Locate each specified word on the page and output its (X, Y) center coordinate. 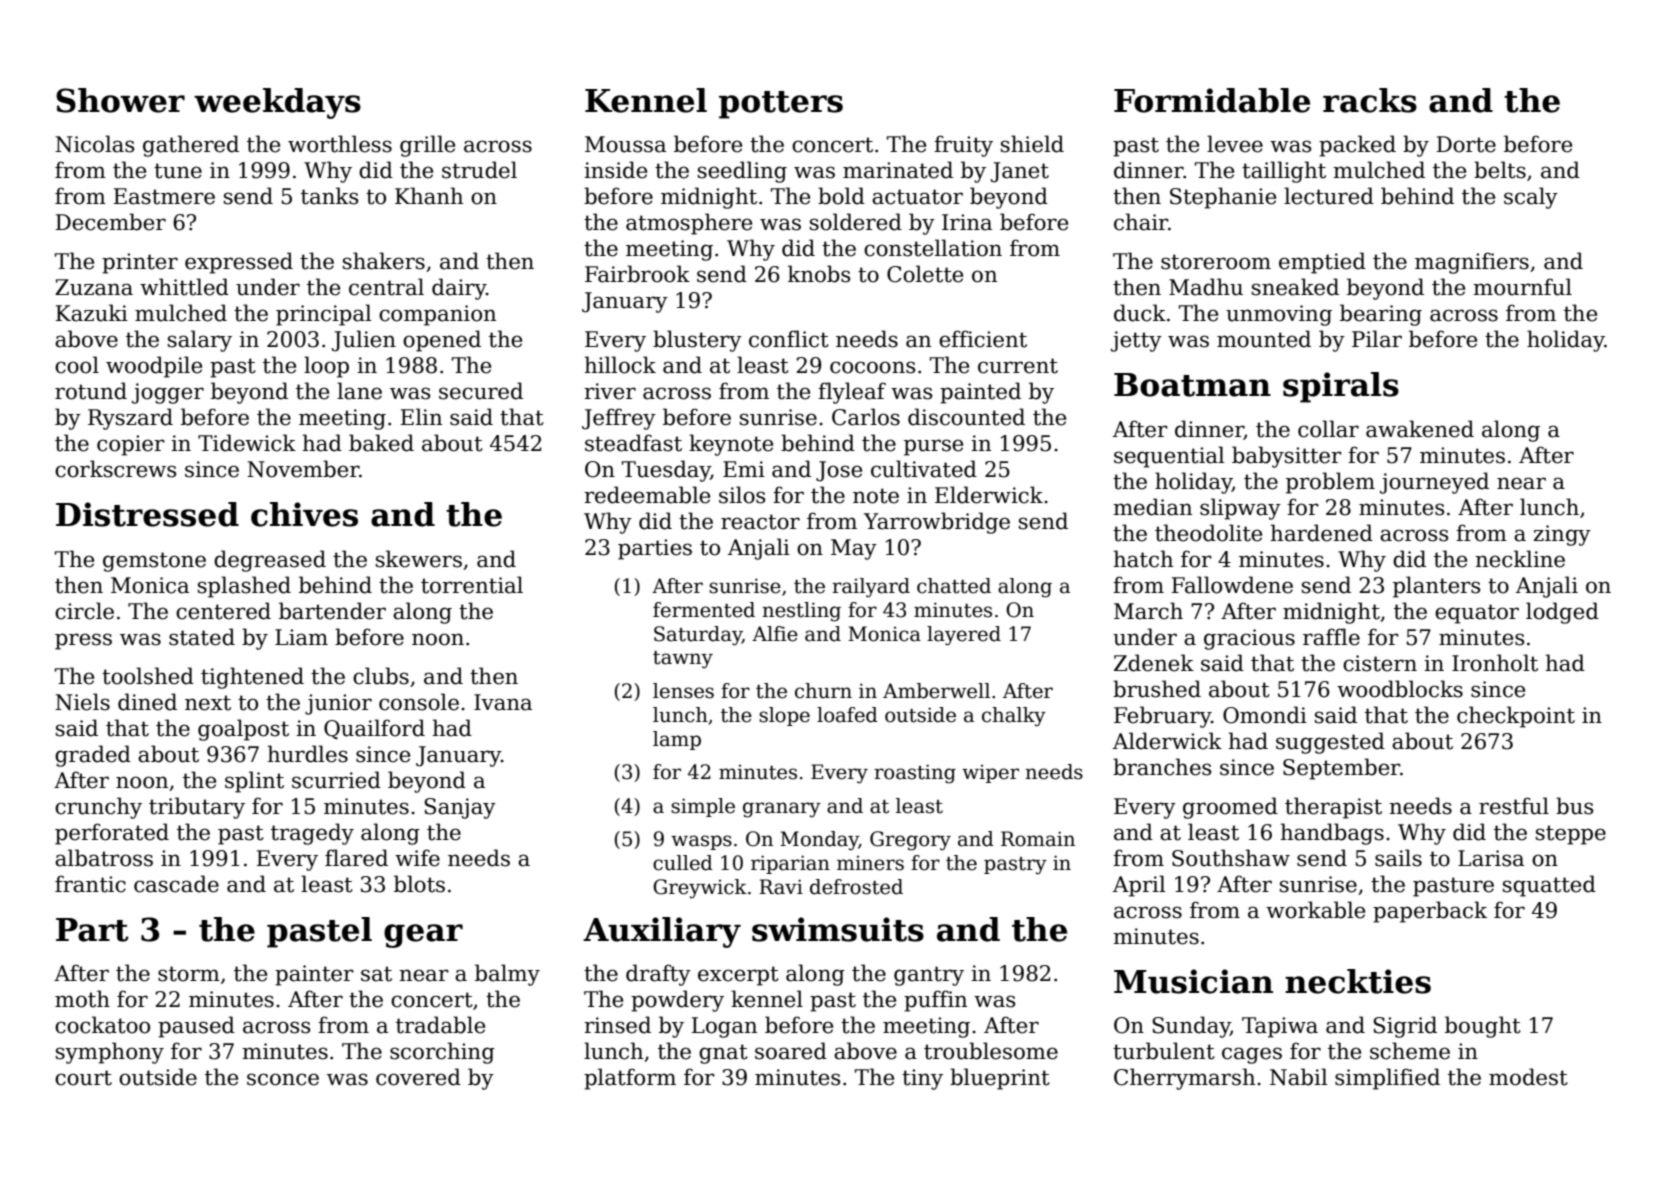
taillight (1284, 172)
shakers (384, 261)
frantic (90, 884)
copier (131, 445)
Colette (925, 274)
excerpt (738, 976)
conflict (789, 339)
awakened (1420, 429)
